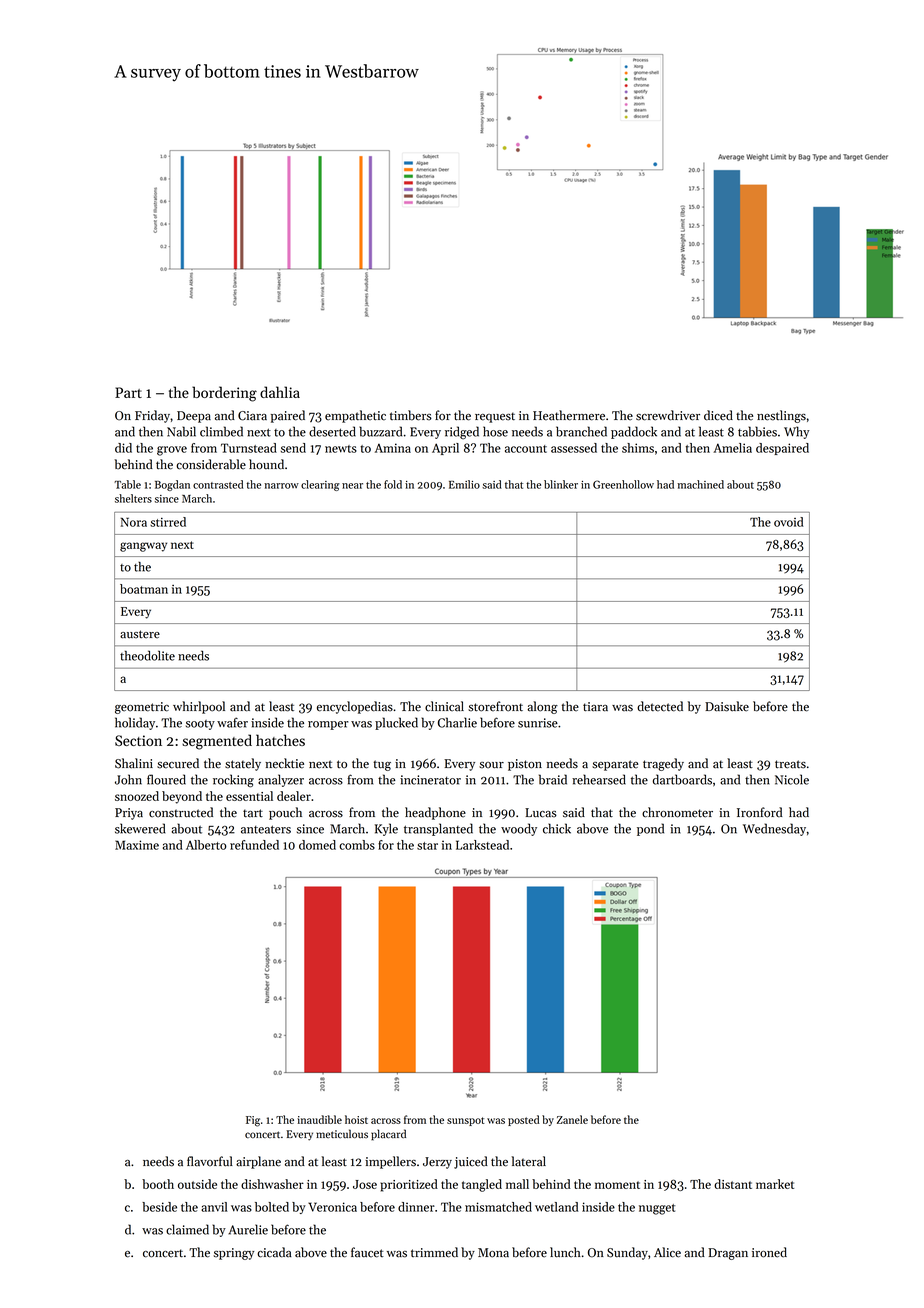  What do you see at coordinates (769, 1252) in the image?
I see `ironed` at bounding box center [769, 1252].
